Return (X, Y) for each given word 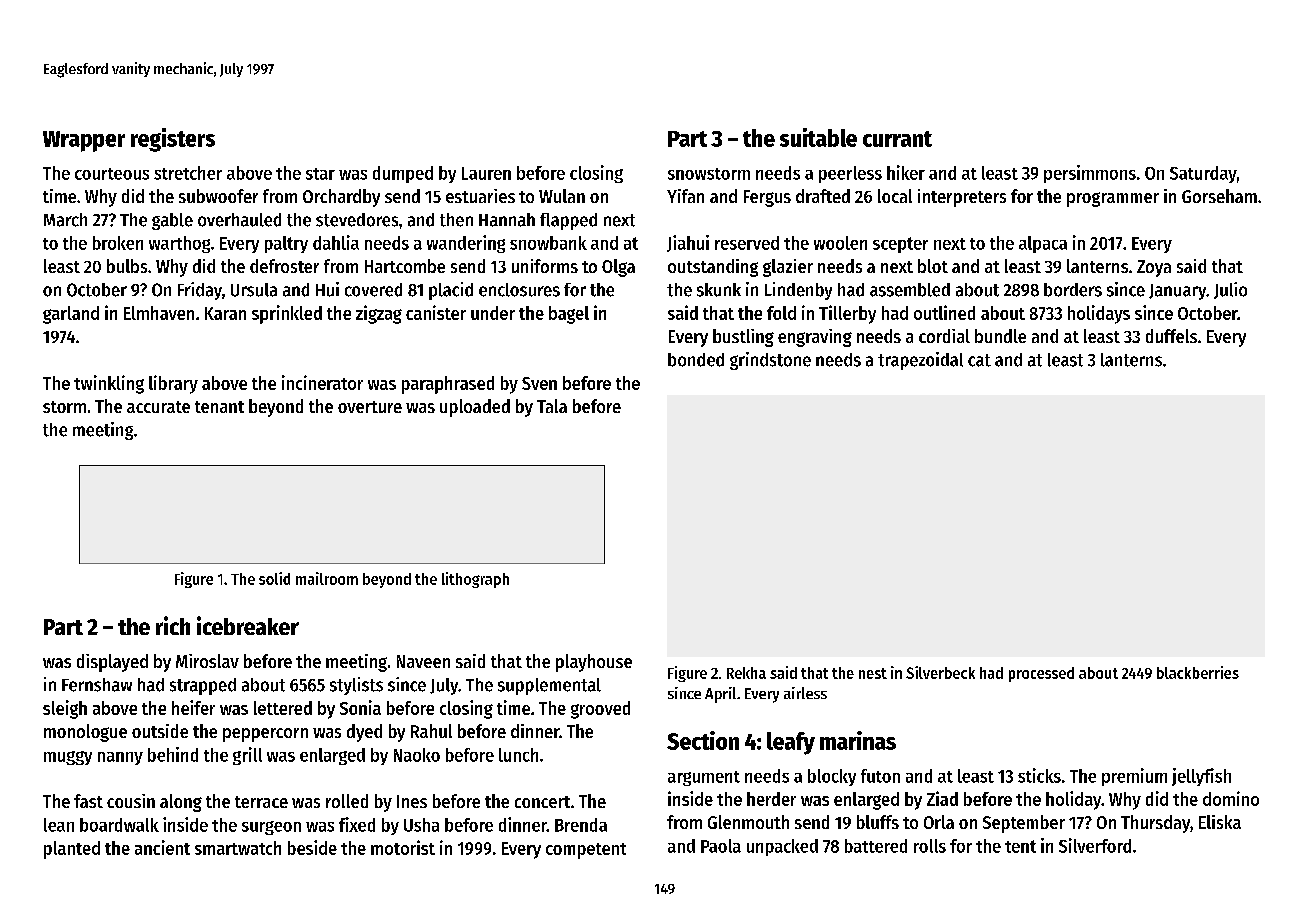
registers (173, 140)
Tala (552, 406)
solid (274, 578)
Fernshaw (97, 685)
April (720, 695)
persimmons (1090, 174)
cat (979, 360)
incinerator (322, 382)
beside (312, 847)
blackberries (1198, 672)
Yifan (685, 196)
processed (1041, 674)
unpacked (782, 847)
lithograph (475, 580)
